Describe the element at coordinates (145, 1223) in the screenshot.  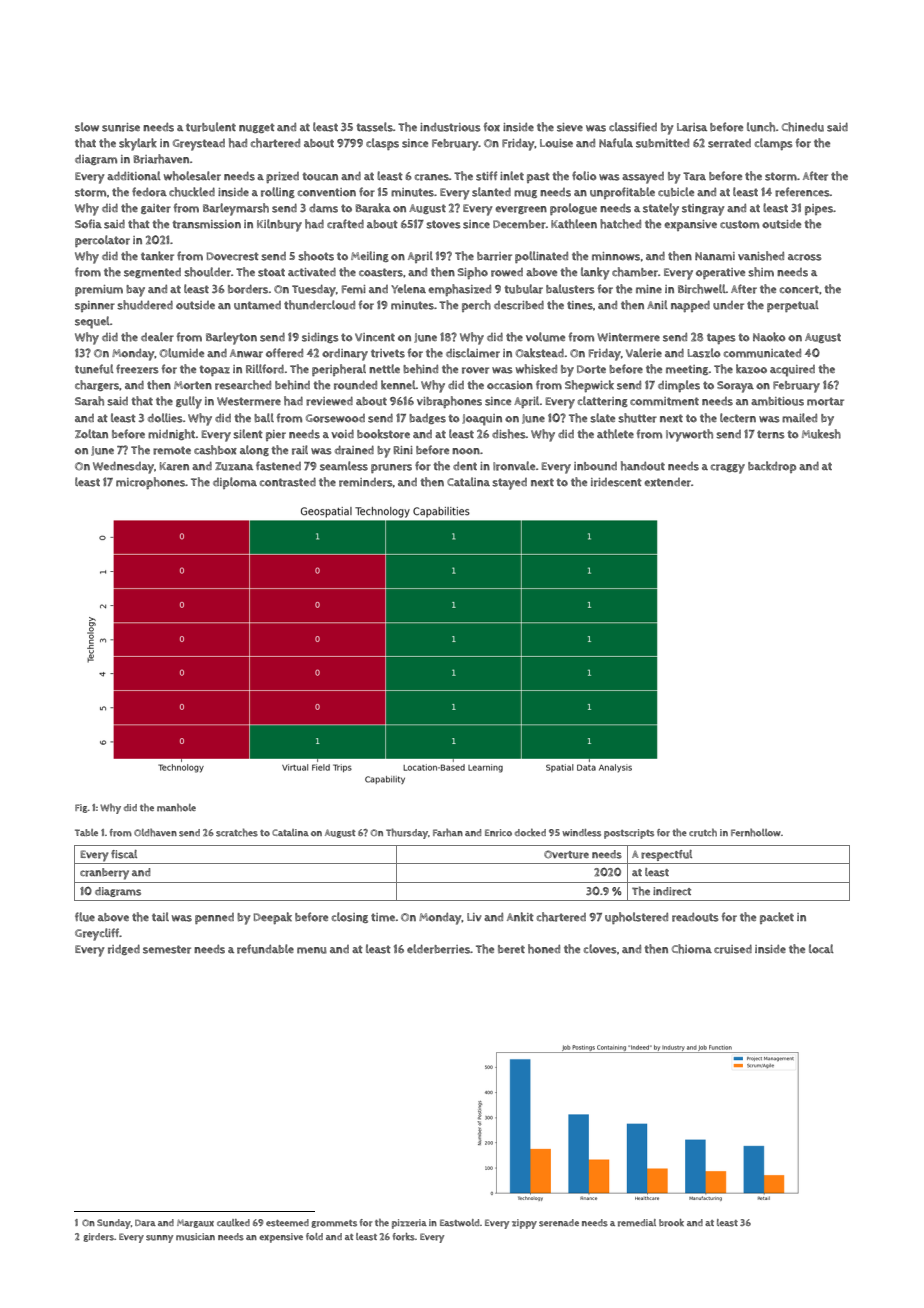
I see `Dara` at that location.
